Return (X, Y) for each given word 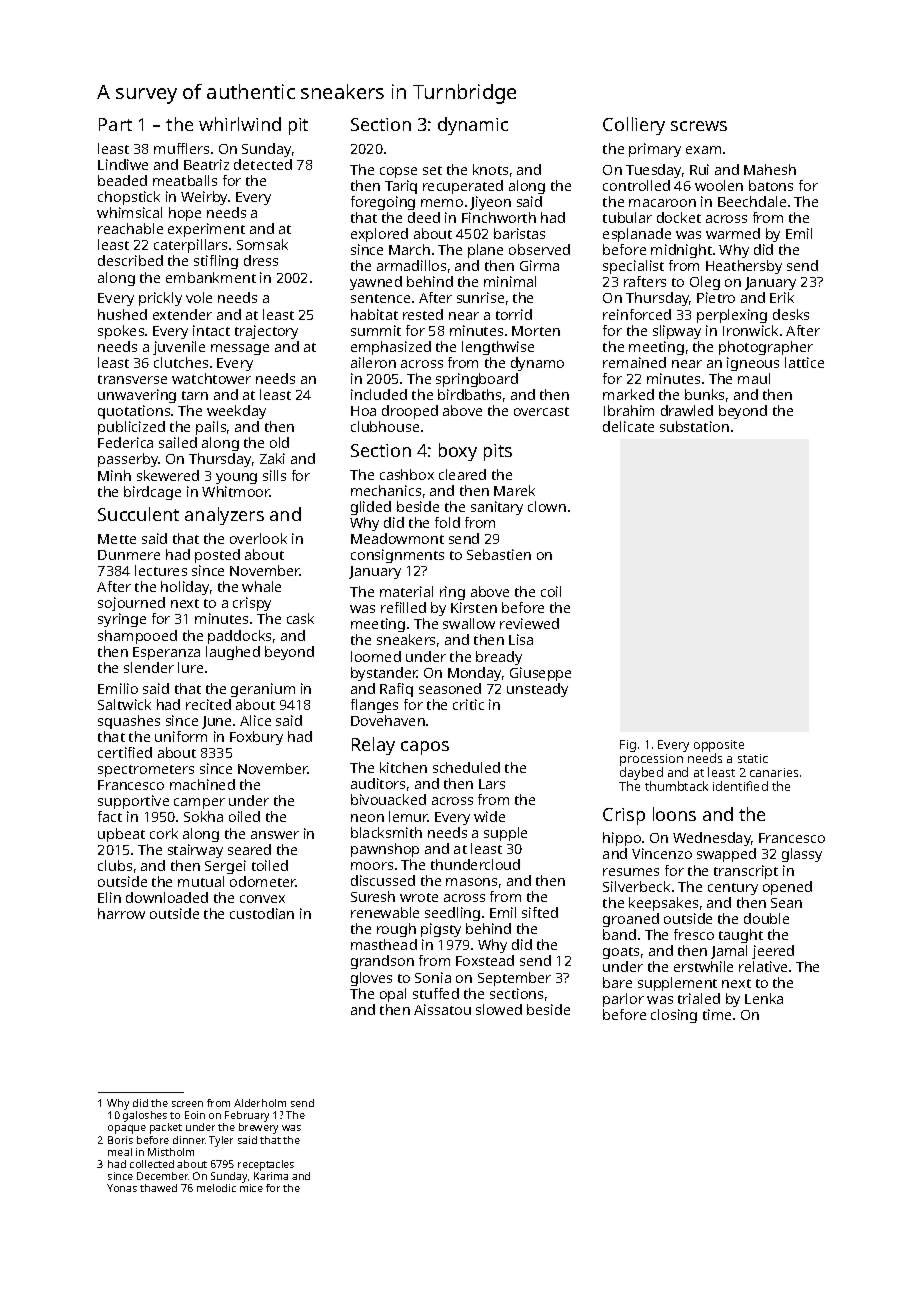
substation (694, 426)
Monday (474, 674)
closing (674, 1016)
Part (115, 124)
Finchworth (499, 217)
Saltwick (124, 704)
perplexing (732, 316)
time (717, 1014)
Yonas (122, 1188)
